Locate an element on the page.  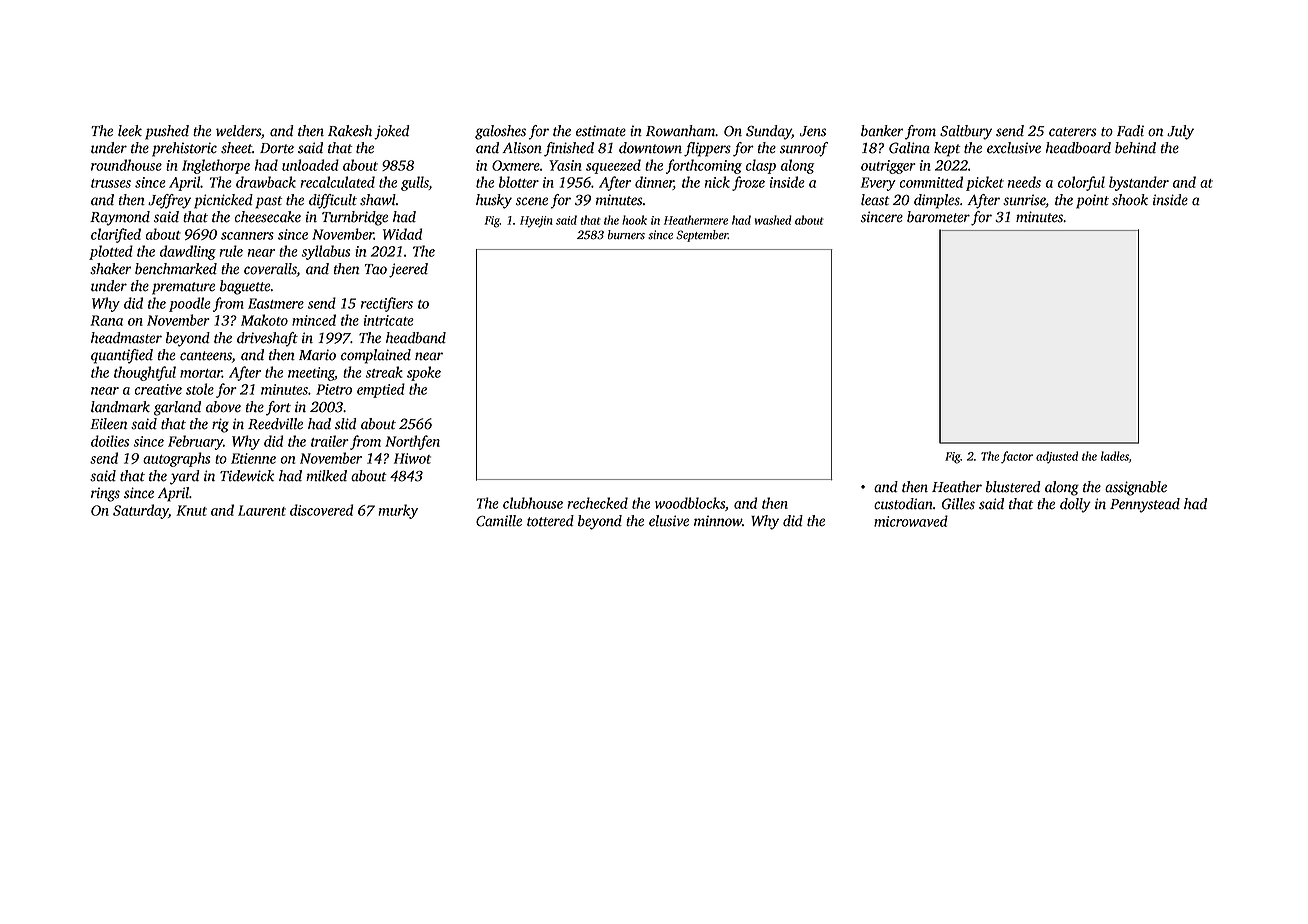
barometer is located at coordinates (938, 217).
